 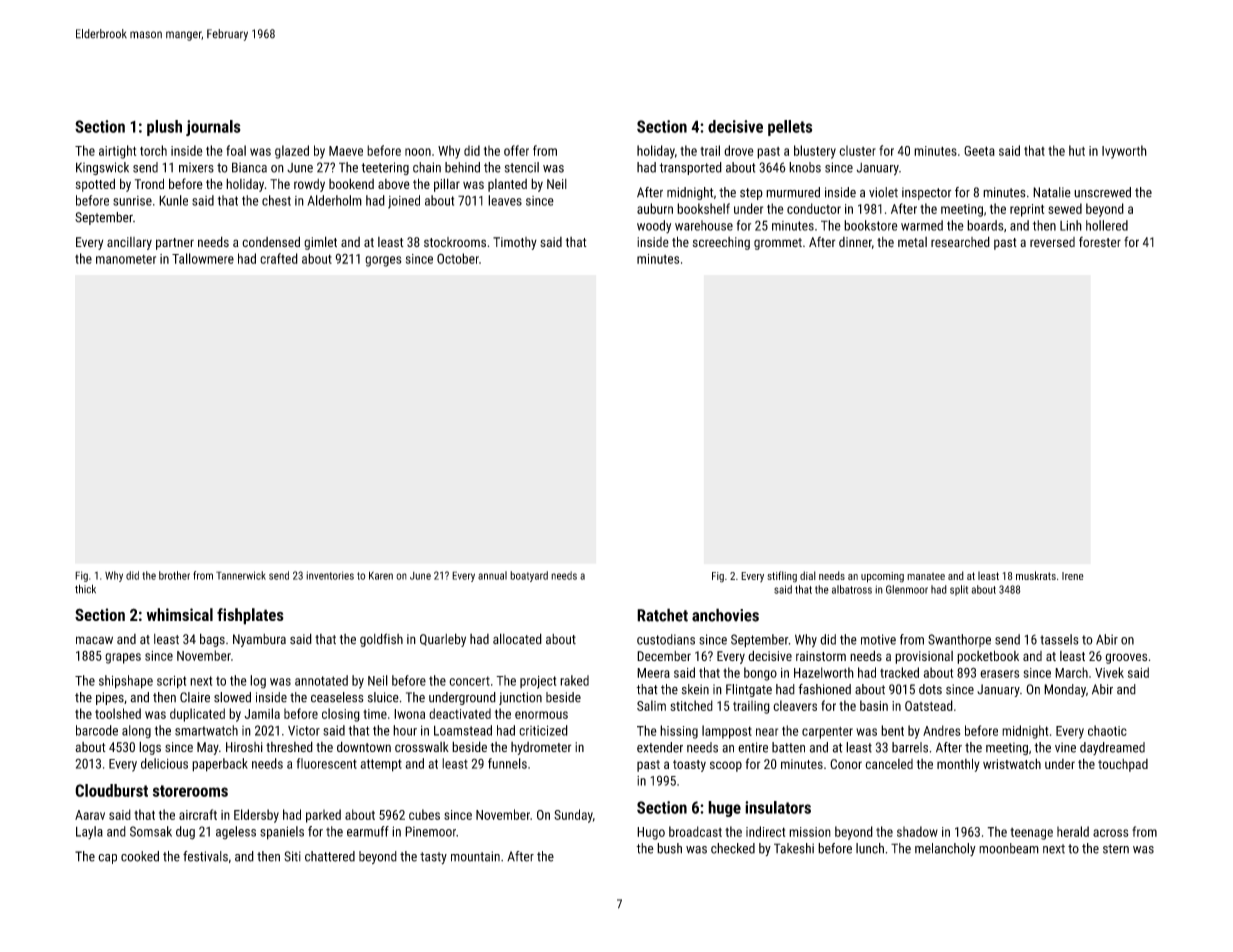 I want to click on October, so click(x=458, y=258).
